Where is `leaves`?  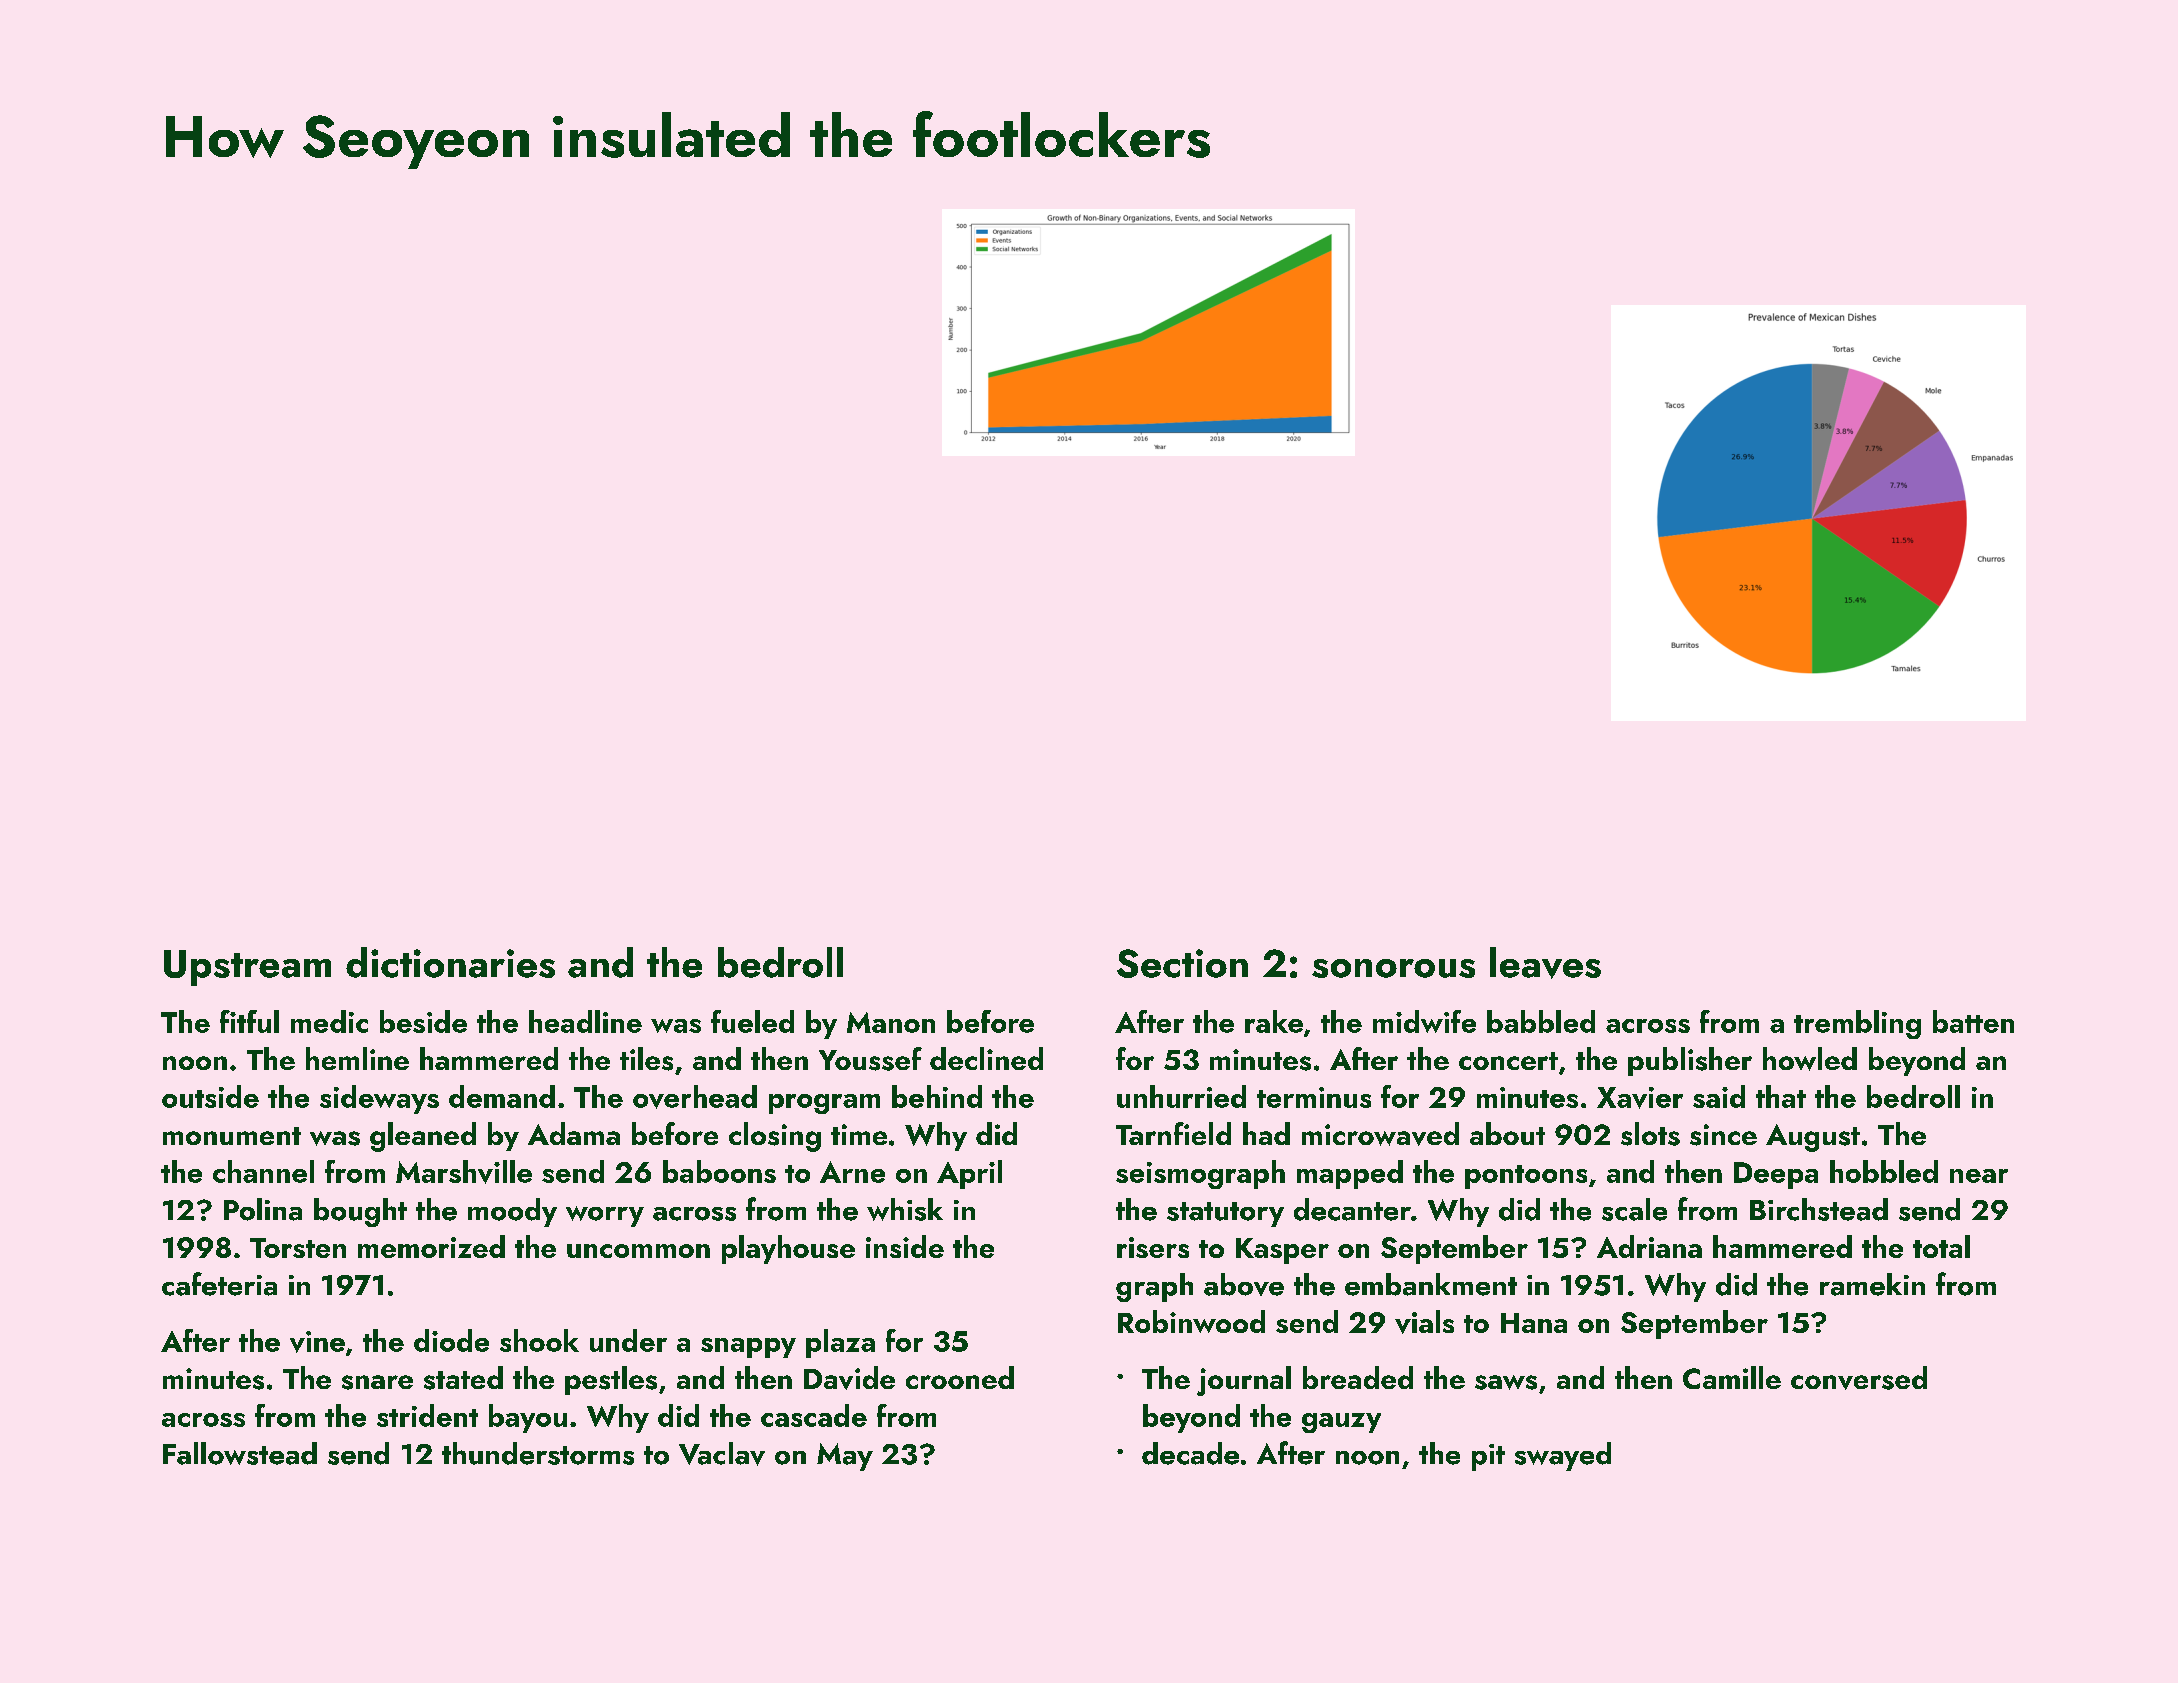 leaves is located at coordinates (1545, 963).
